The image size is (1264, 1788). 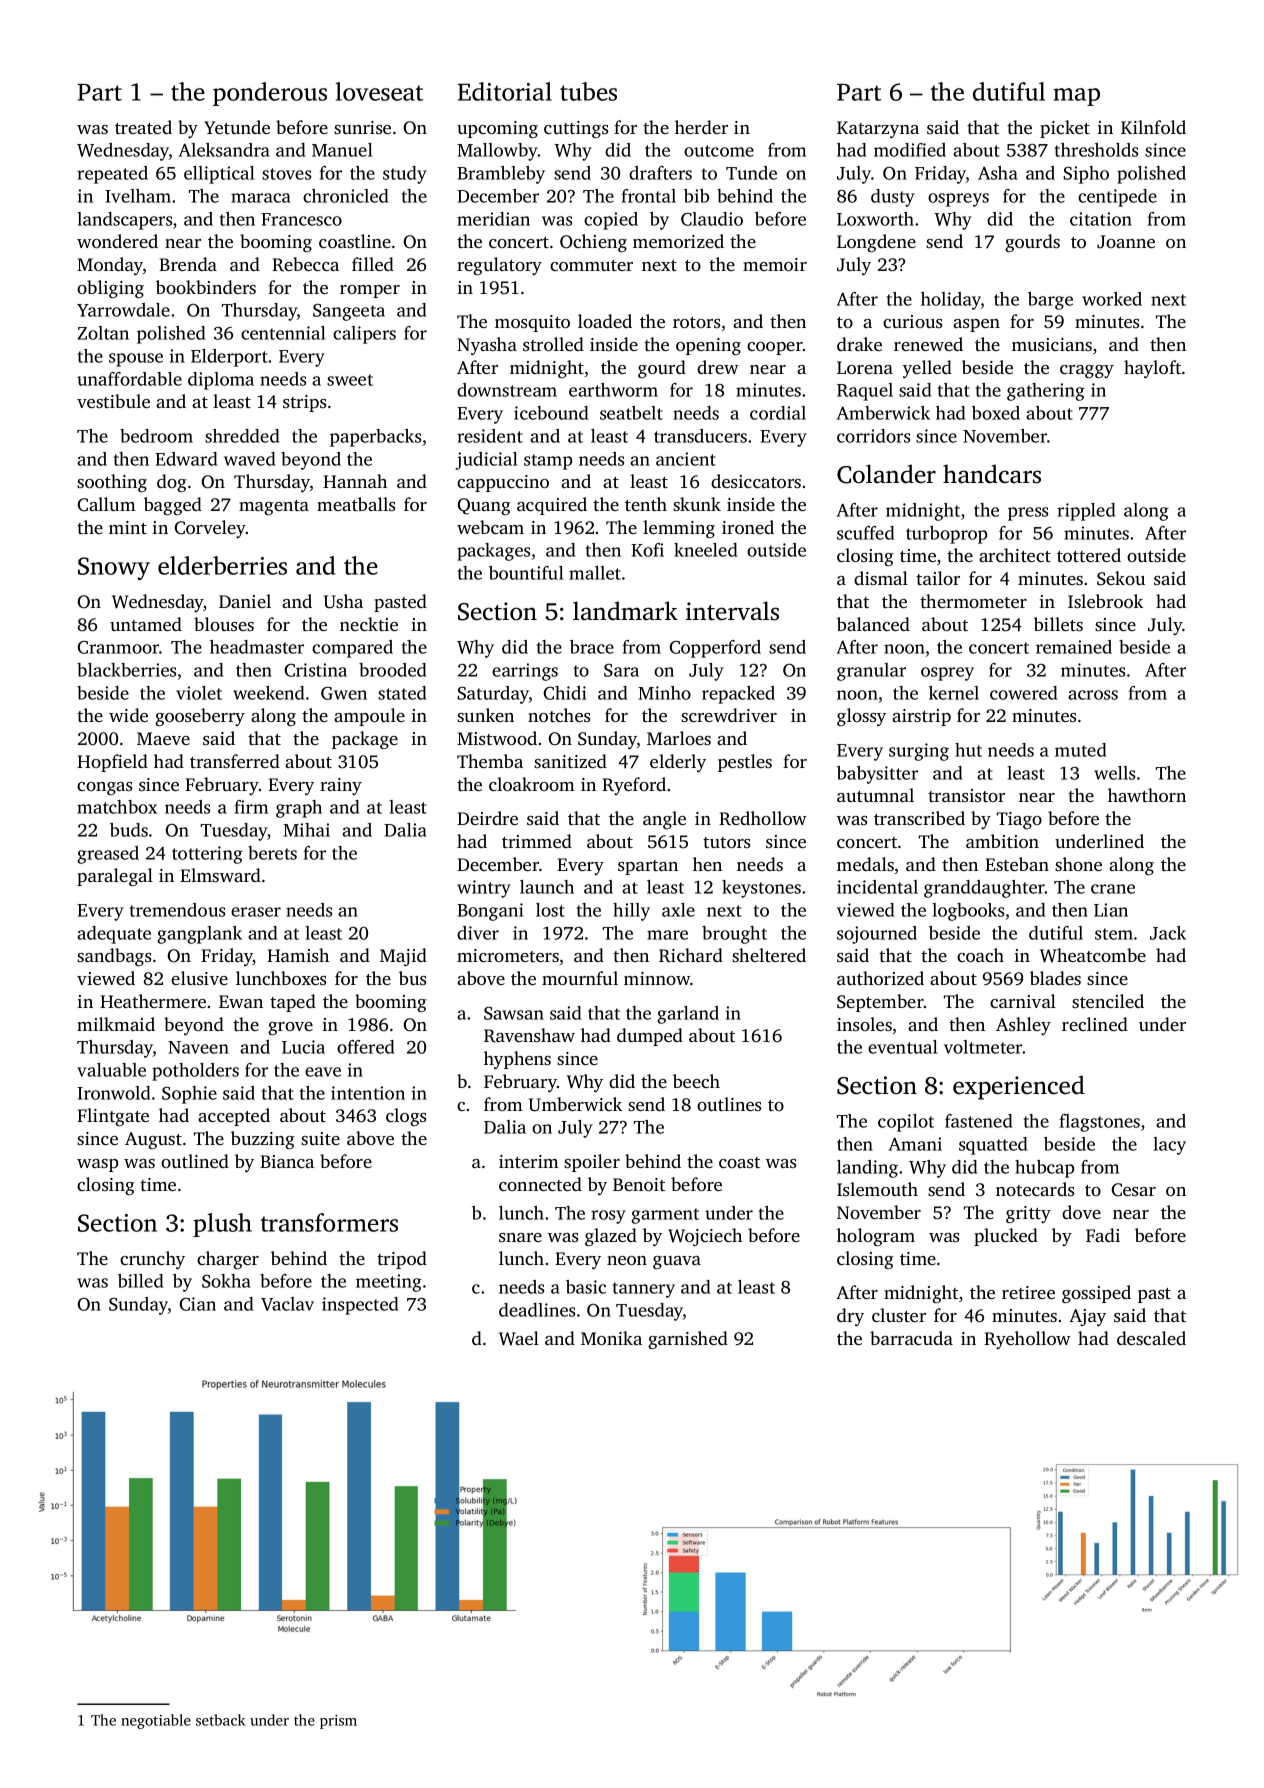 I want to click on map, so click(x=1076, y=97).
